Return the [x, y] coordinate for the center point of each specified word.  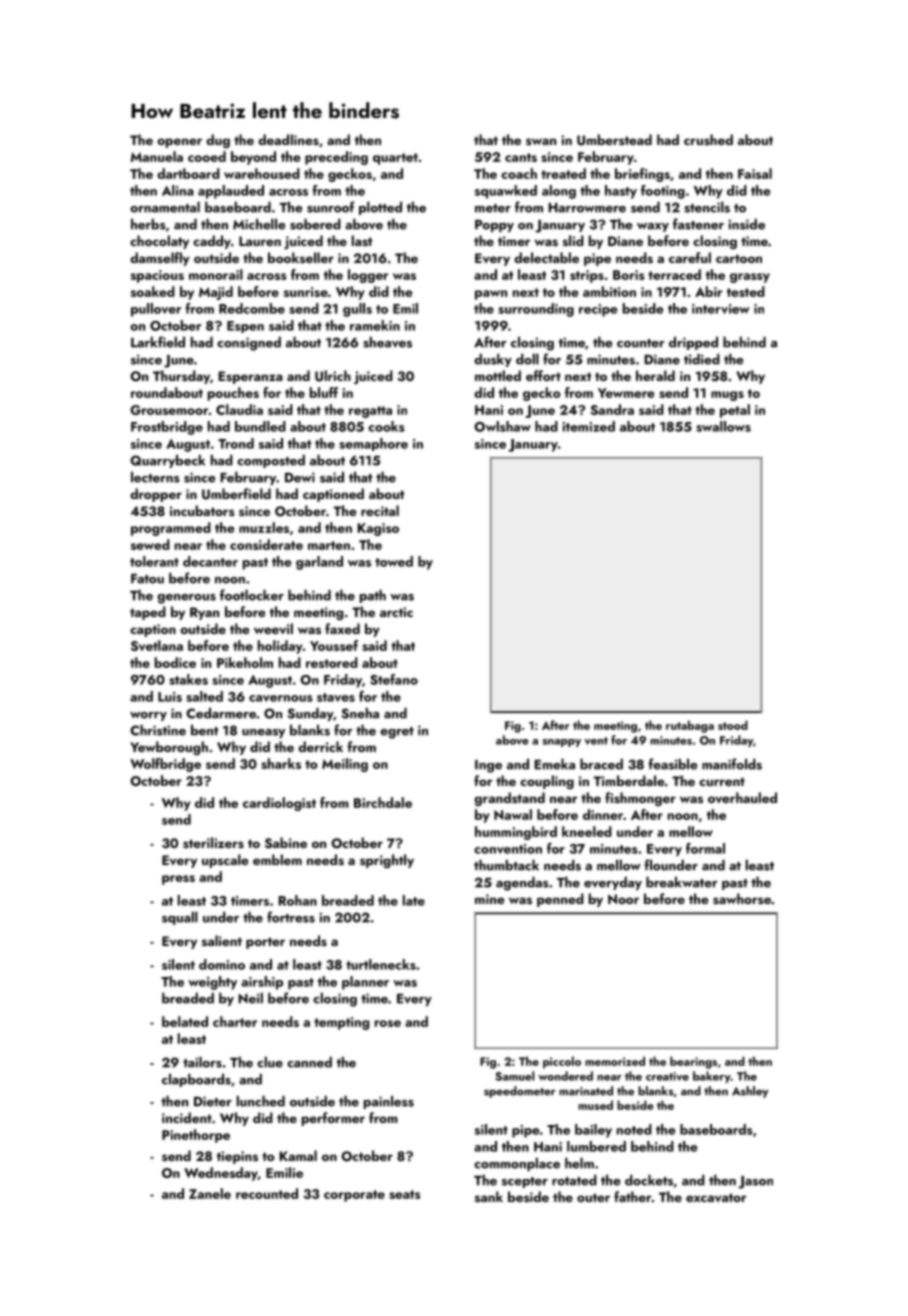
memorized [615, 1061]
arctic [396, 612]
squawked [506, 192]
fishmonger [640, 799]
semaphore [373, 444]
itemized [589, 426]
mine [489, 899]
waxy [653, 227]
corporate [354, 1196]
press [178, 880]
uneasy [263, 733]
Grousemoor [169, 410]
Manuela [157, 156]
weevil [273, 628]
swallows [723, 426]
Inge [488, 766]
